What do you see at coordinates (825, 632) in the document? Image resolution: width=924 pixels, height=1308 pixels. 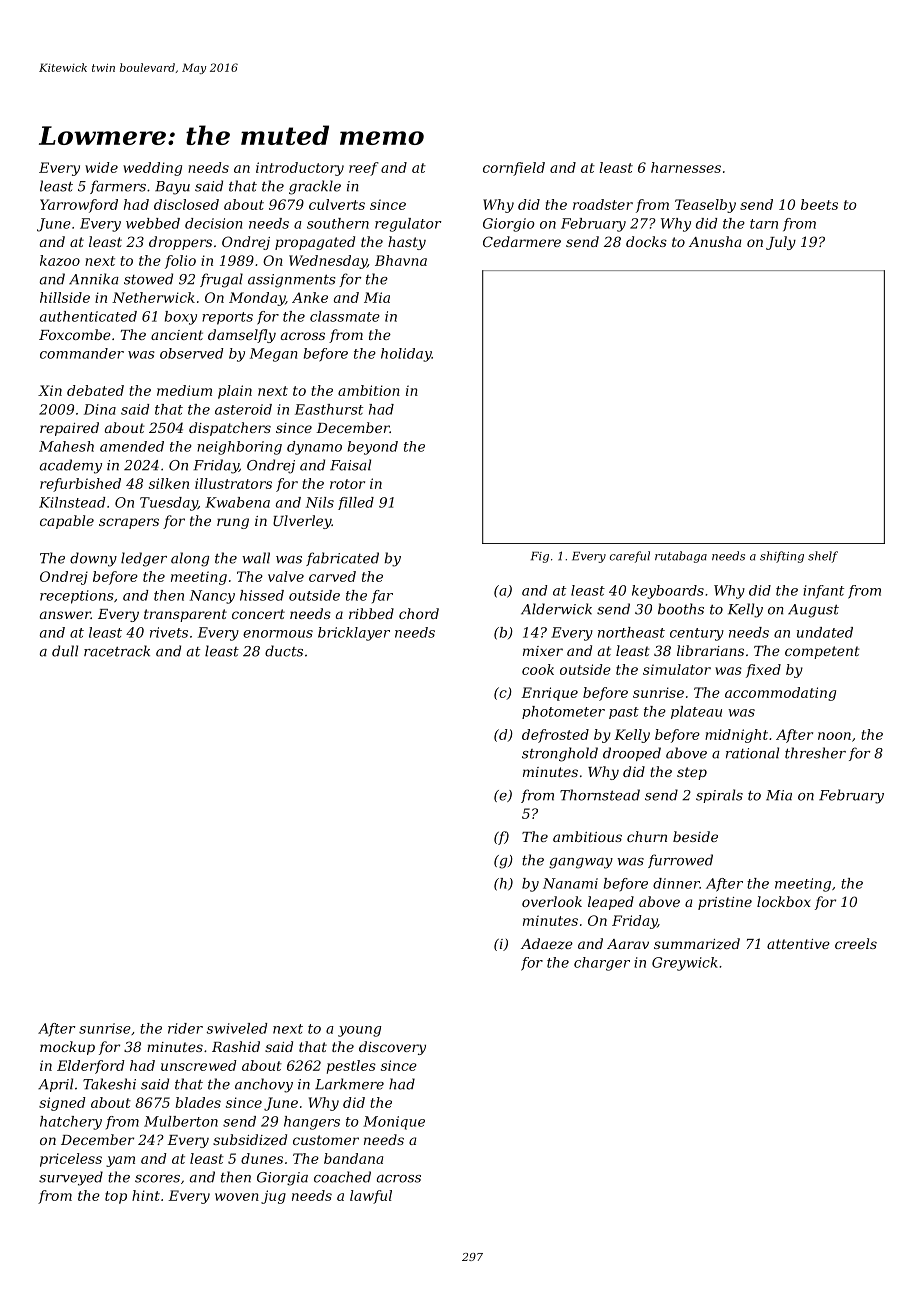 I see `undated` at bounding box center [825, 632].
